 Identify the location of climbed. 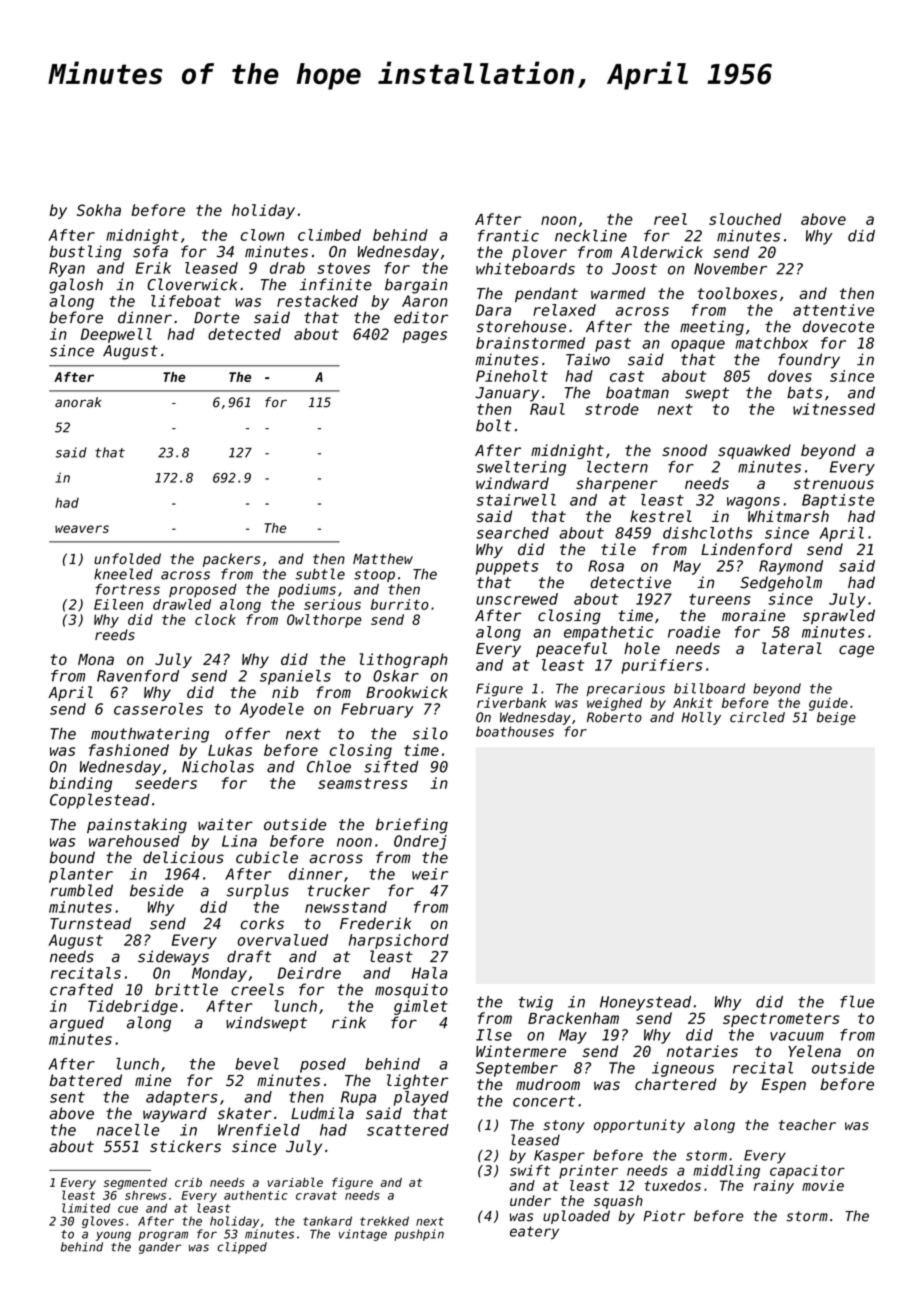
(329, 235).
